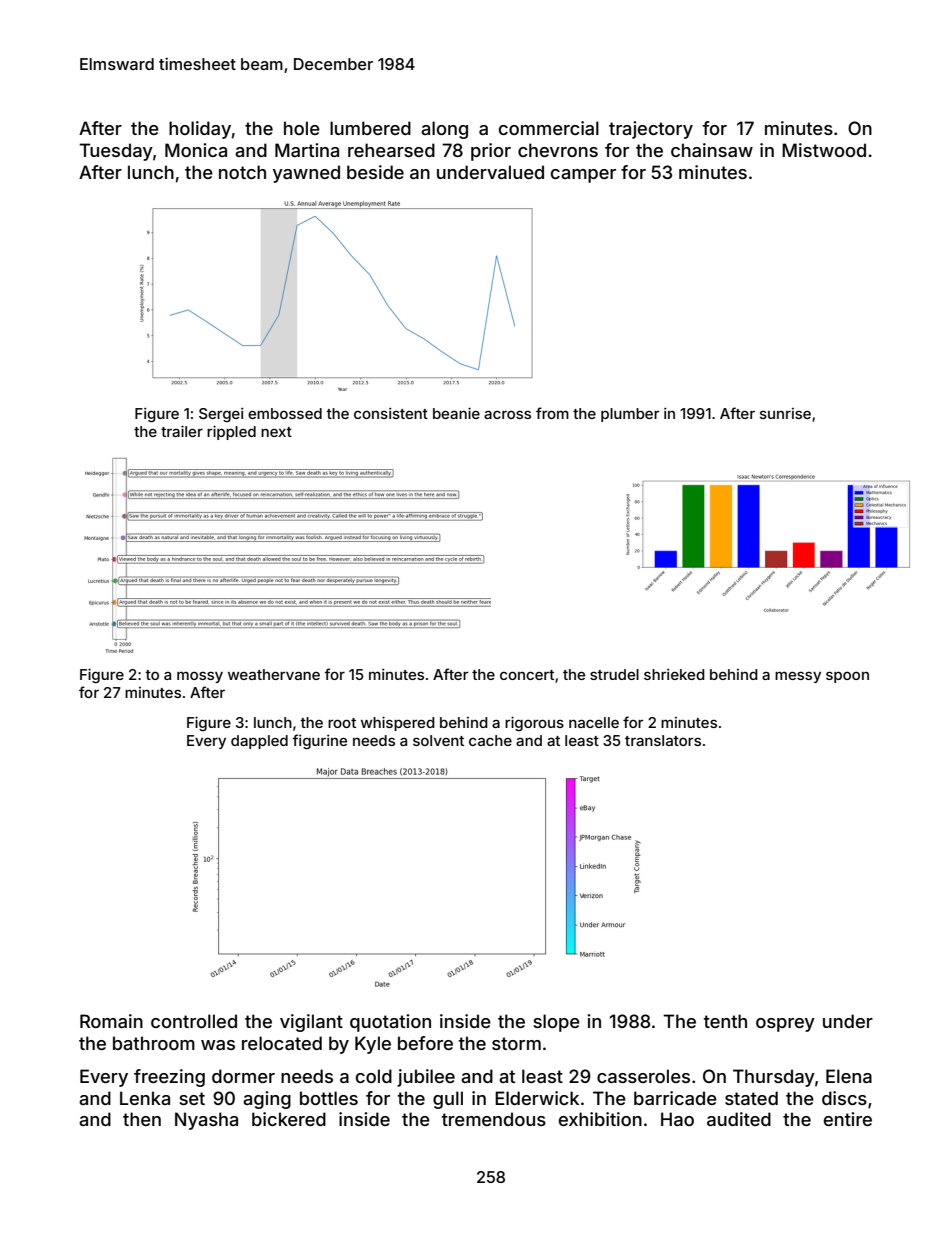  I want to click on camper, so click(583, 176).
